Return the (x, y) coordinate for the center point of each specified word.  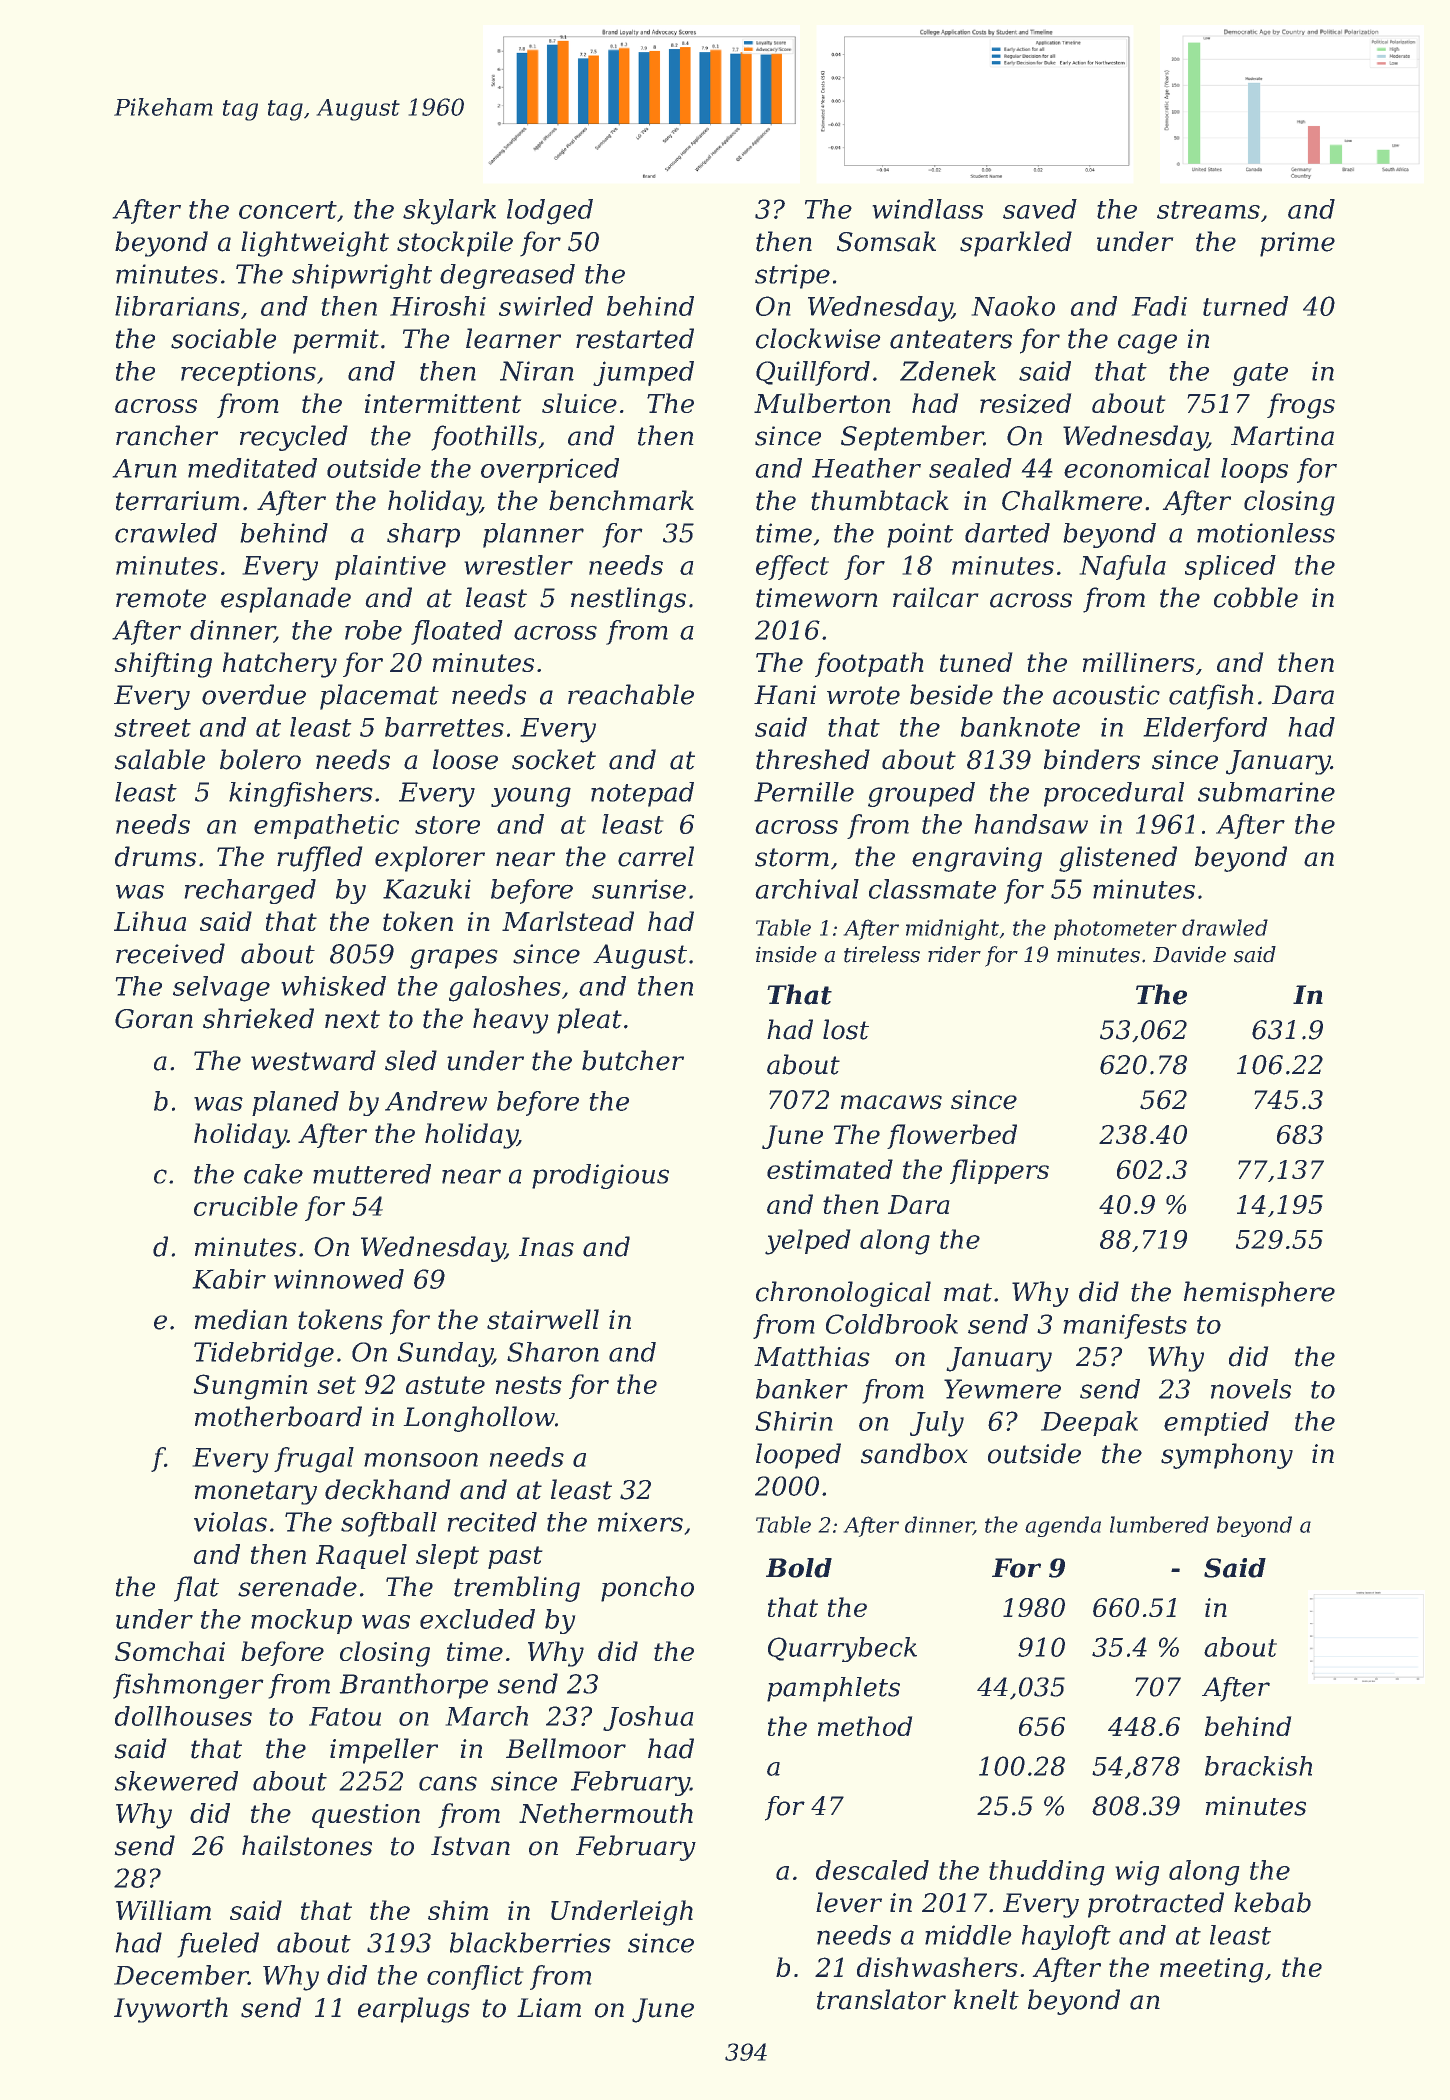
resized (1025, 403)
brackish (1258, 1766)
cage (1147, 344)
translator (881, 1999)
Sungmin (250, 1387)
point (920, 535)
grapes (453, 959)
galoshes (505, 989)
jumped (643, 373)
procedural (1114, 794)
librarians (177, 306)
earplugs (413, 2010)
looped (798, 1456)
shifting (163, 665)
